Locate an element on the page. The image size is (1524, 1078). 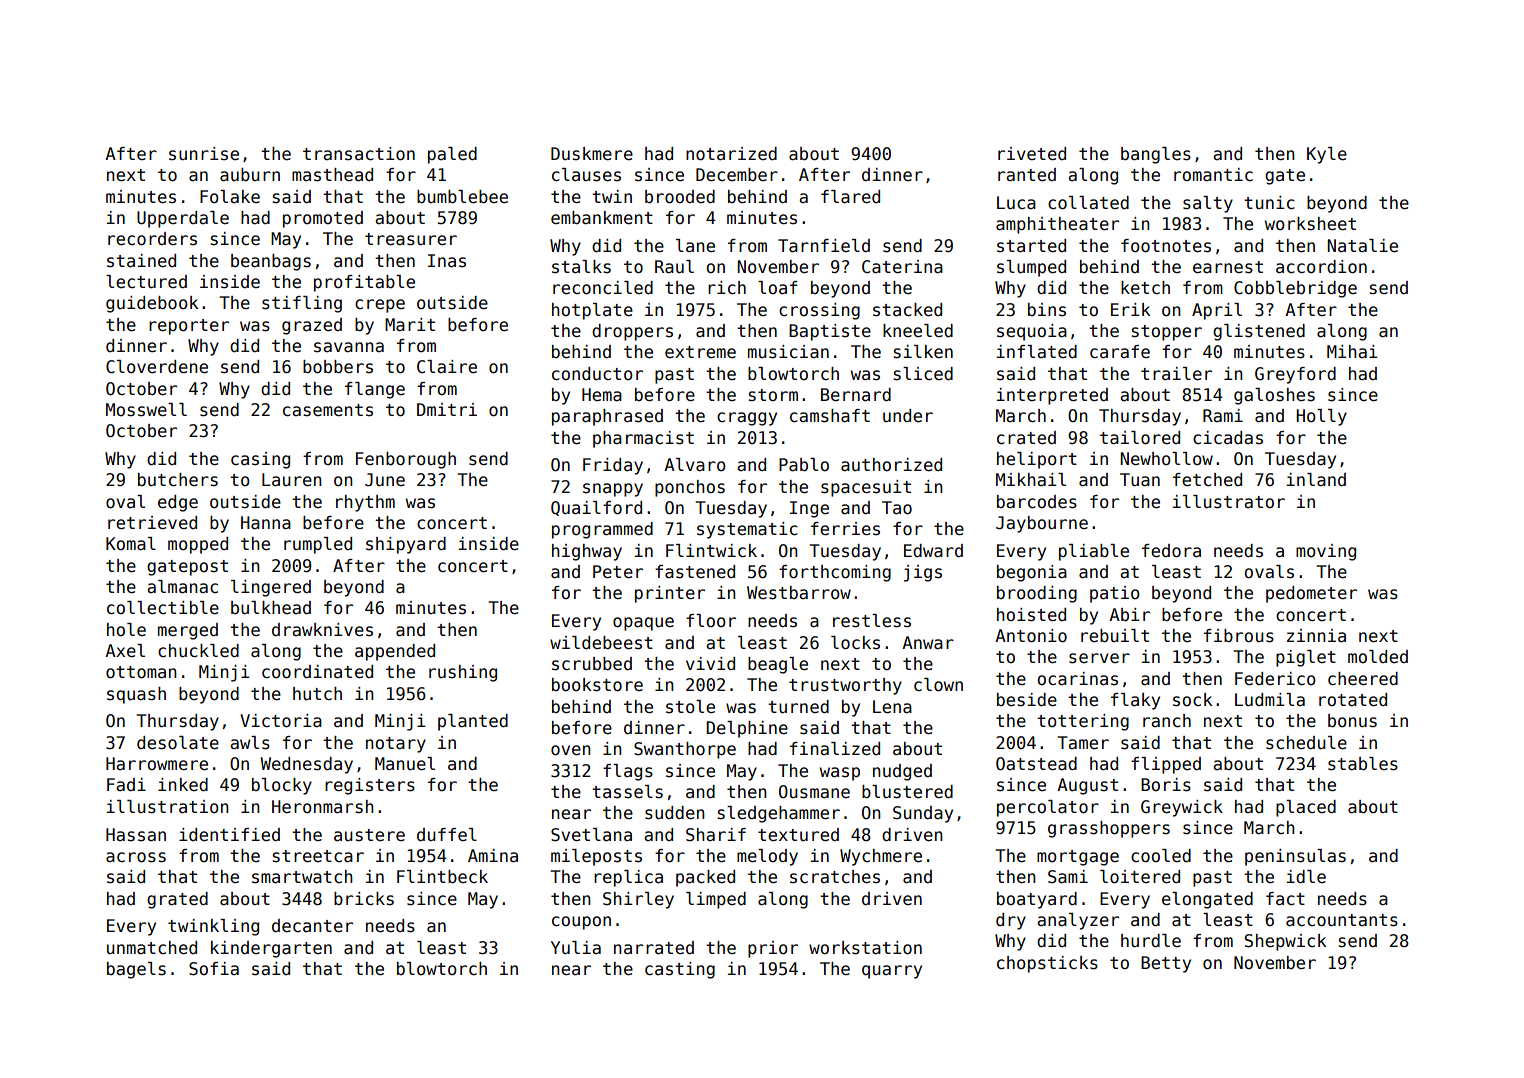
kindergarten is located at coordinates (271, 949).
